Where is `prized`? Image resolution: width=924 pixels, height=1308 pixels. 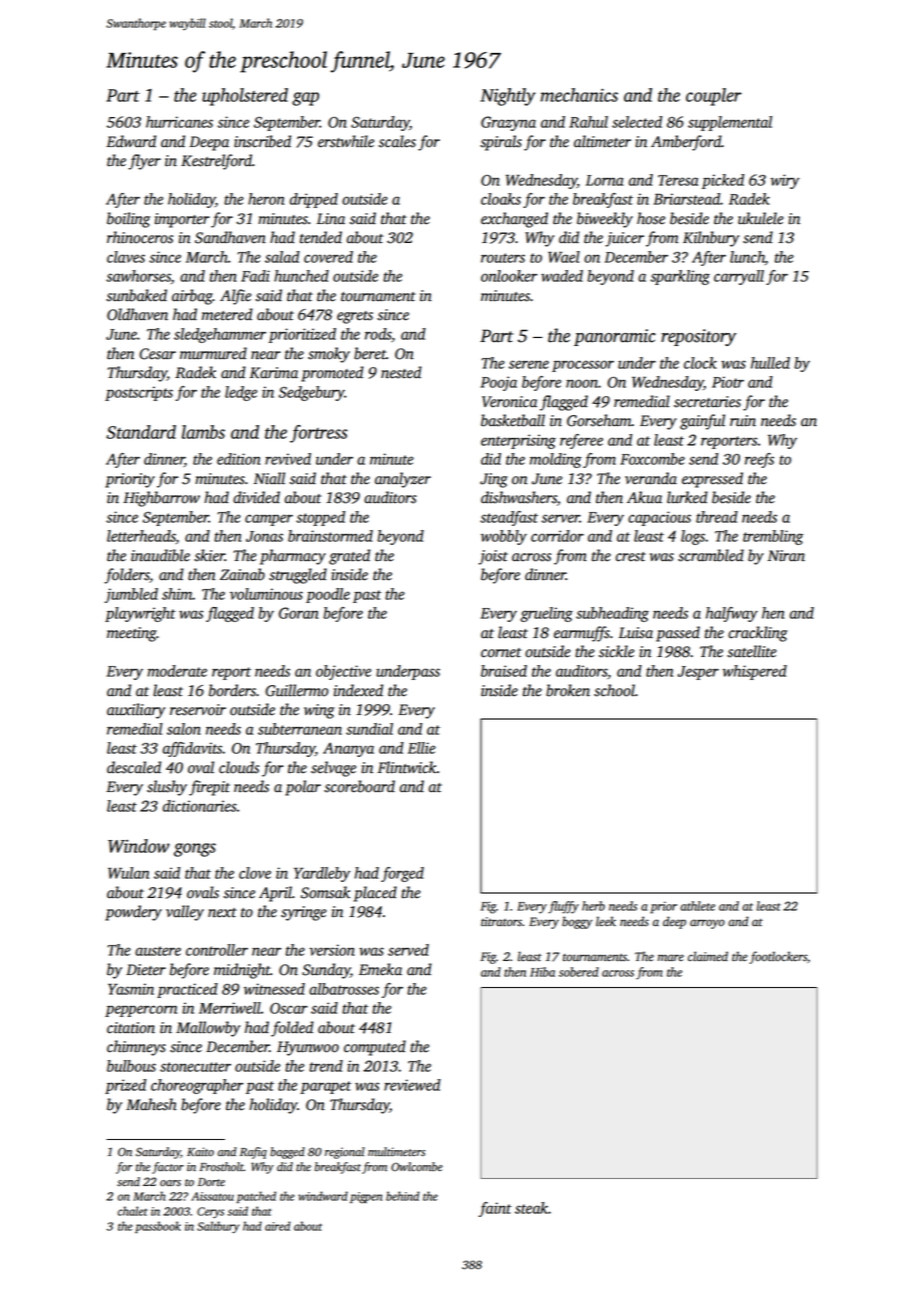 prized is located at coordinates (125, 1086).
